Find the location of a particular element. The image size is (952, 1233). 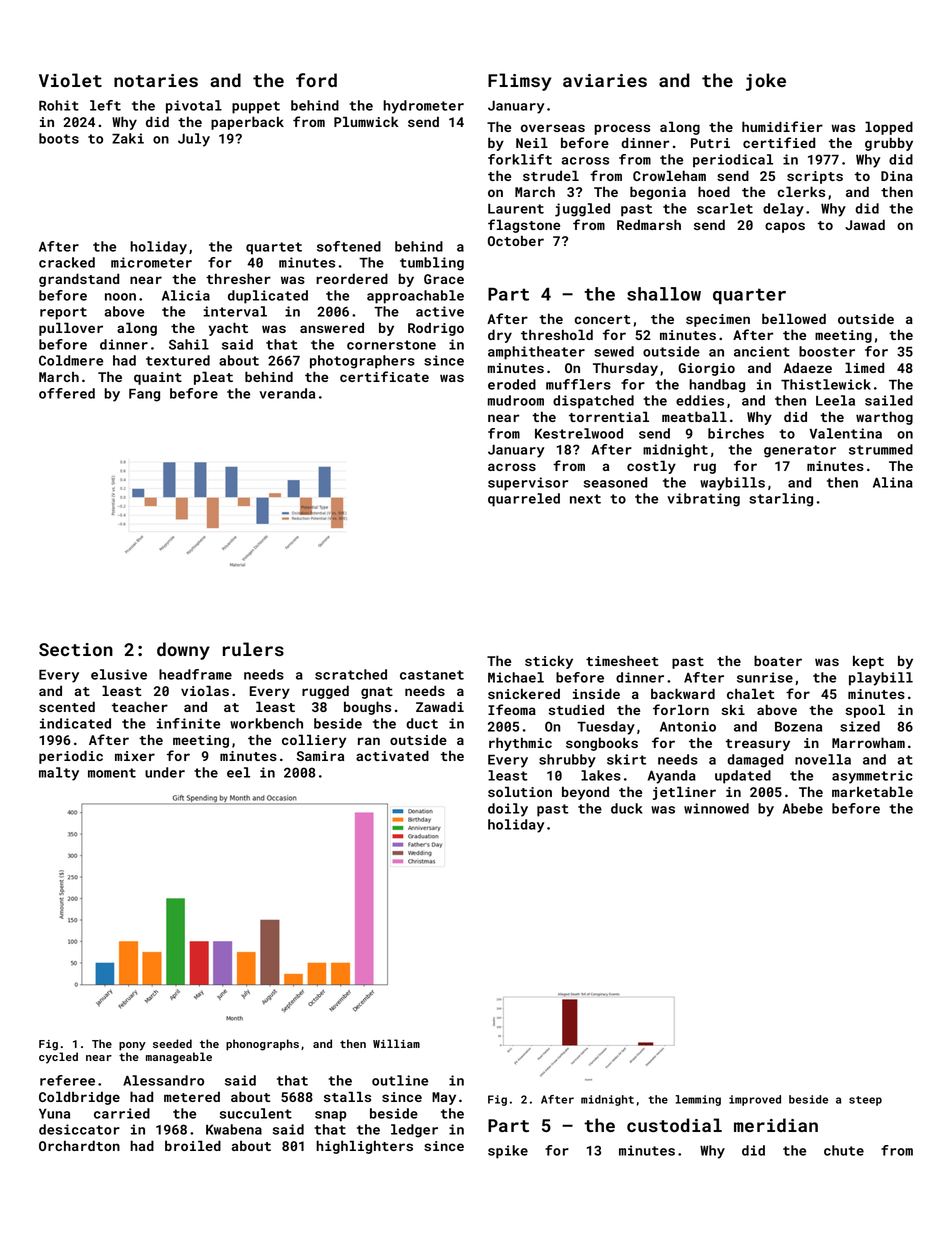

activated is located at coordinates (392, 755).
